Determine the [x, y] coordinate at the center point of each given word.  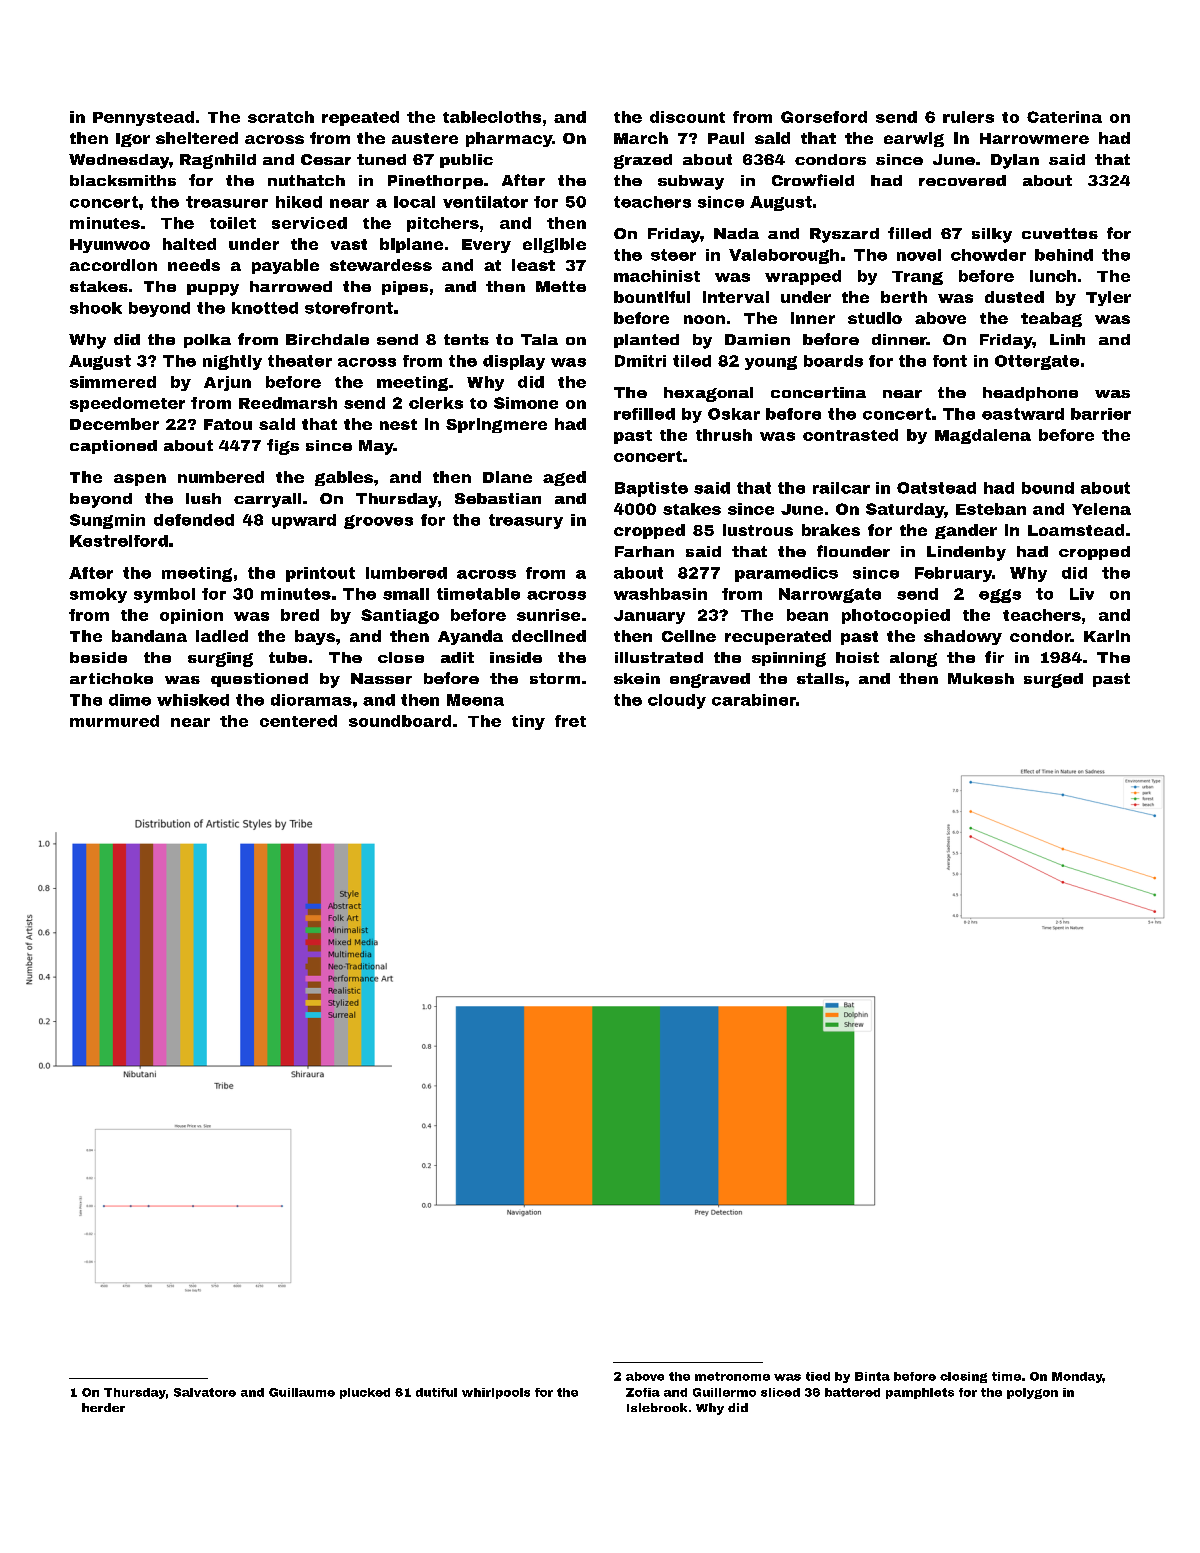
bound [1048, 488]
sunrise [548, 615]
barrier [1101, 414]
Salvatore [205, 1392]
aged [564, 478]
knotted [265, 308]
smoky [98, 595]
